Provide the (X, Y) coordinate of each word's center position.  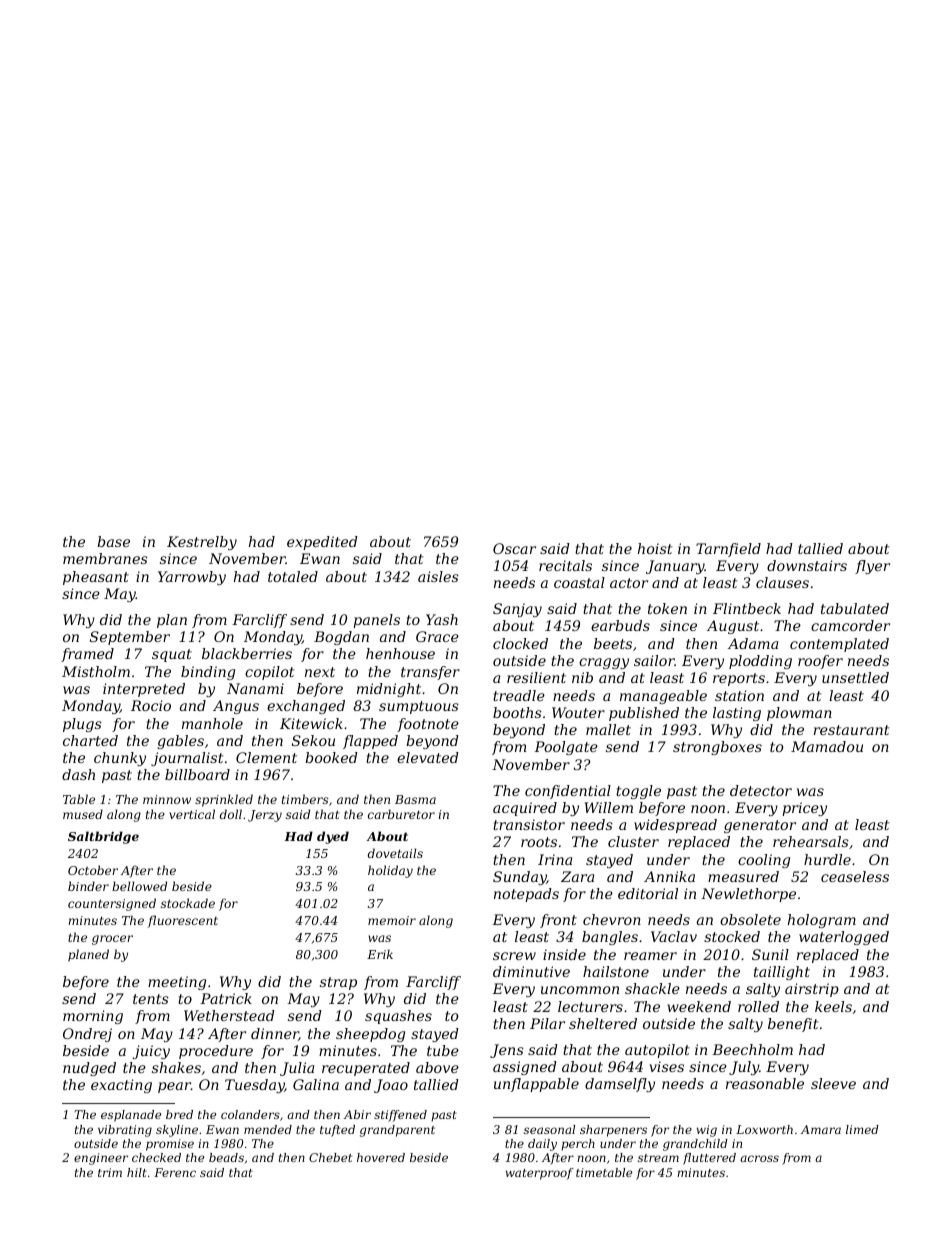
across (759, 1158)
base (113, 541)
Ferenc (175, 1172)
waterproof (540, 1174)
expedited (322, 543)
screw (514, 956)
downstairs (807, 565)
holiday (390, 871)
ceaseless (855, 876)
